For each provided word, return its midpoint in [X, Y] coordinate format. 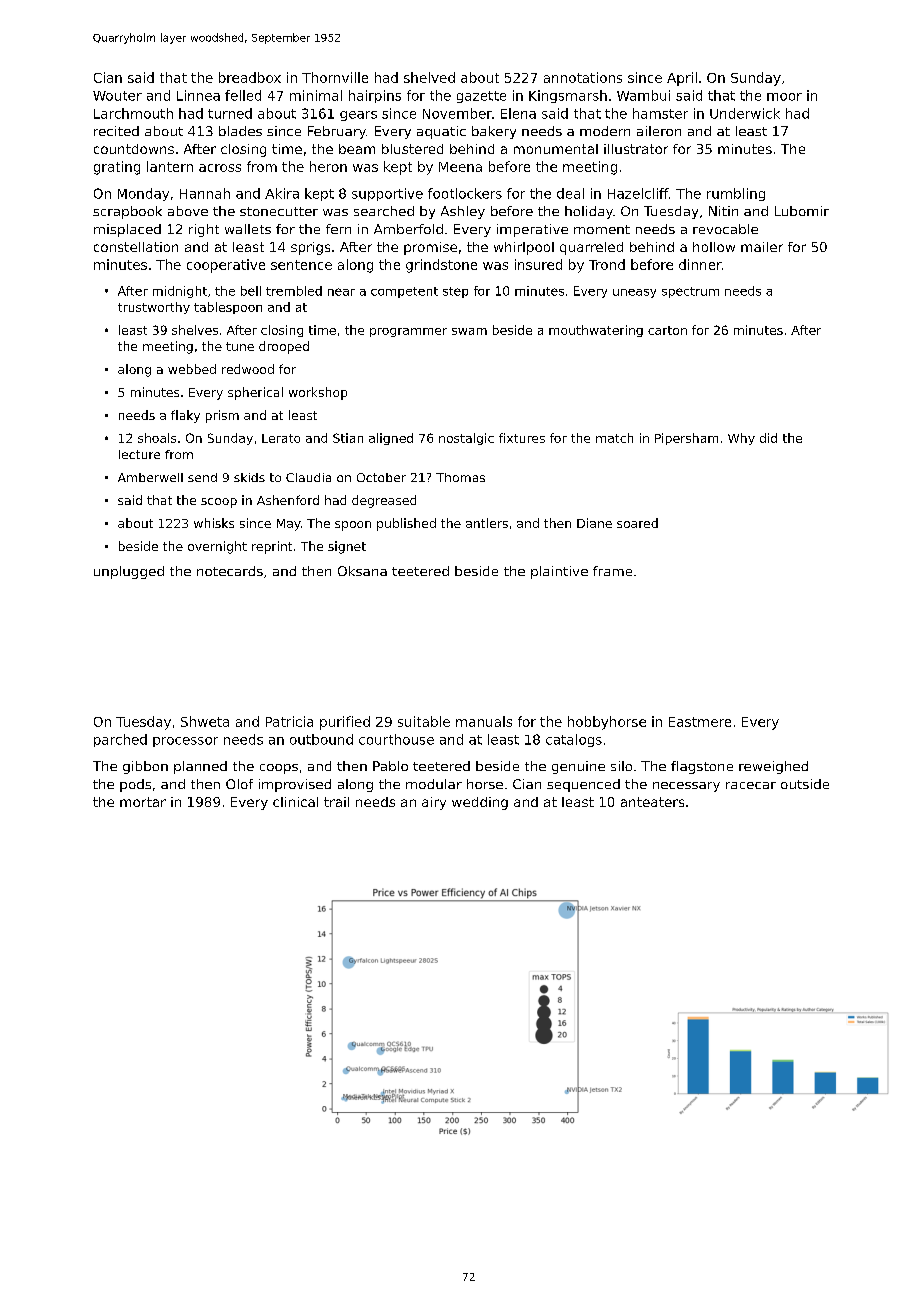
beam [357, 149]
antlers [487, 523]
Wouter [117, 96]
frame [612, 571]
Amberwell [150, 477]
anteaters [652, 802]
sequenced [583, 785]
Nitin [723, 211]
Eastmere [700, 722]
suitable [424, 721]
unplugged [129, 572]
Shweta [205, 721]
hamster [660, 113]
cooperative [226, 266]
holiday [589, 212]
